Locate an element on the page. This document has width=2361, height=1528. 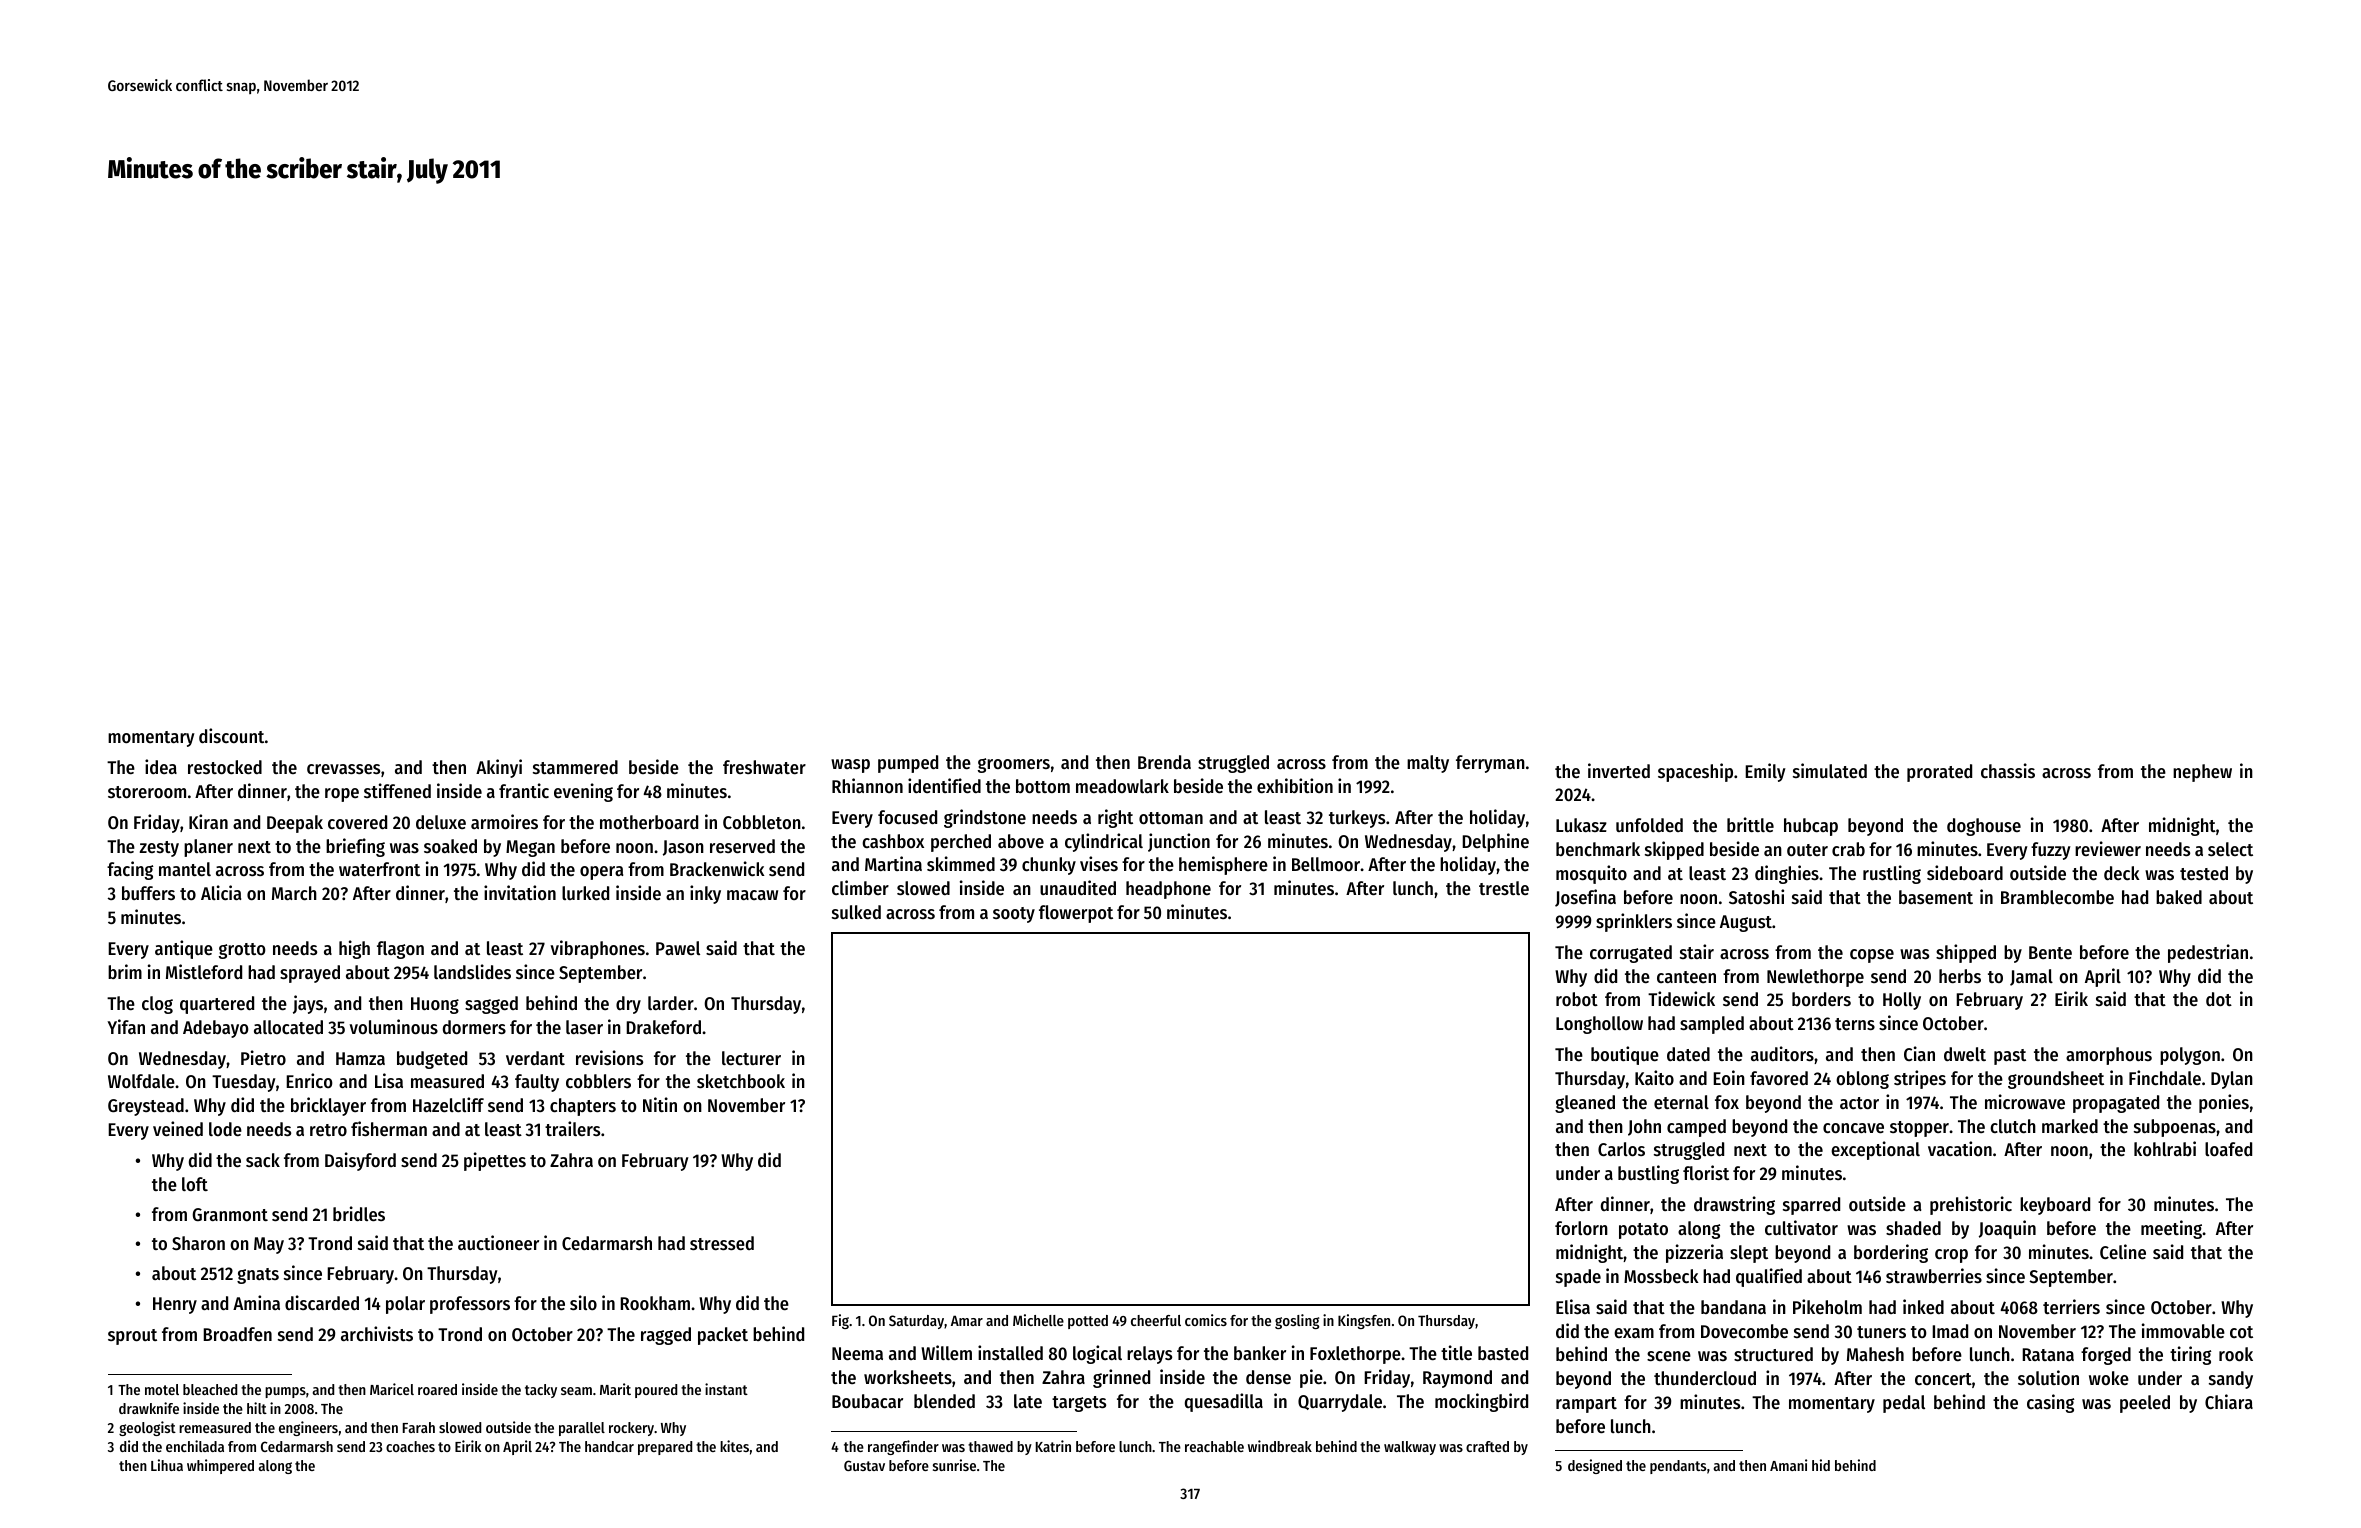
auctioneer is located at coordinates (498, 1242).
